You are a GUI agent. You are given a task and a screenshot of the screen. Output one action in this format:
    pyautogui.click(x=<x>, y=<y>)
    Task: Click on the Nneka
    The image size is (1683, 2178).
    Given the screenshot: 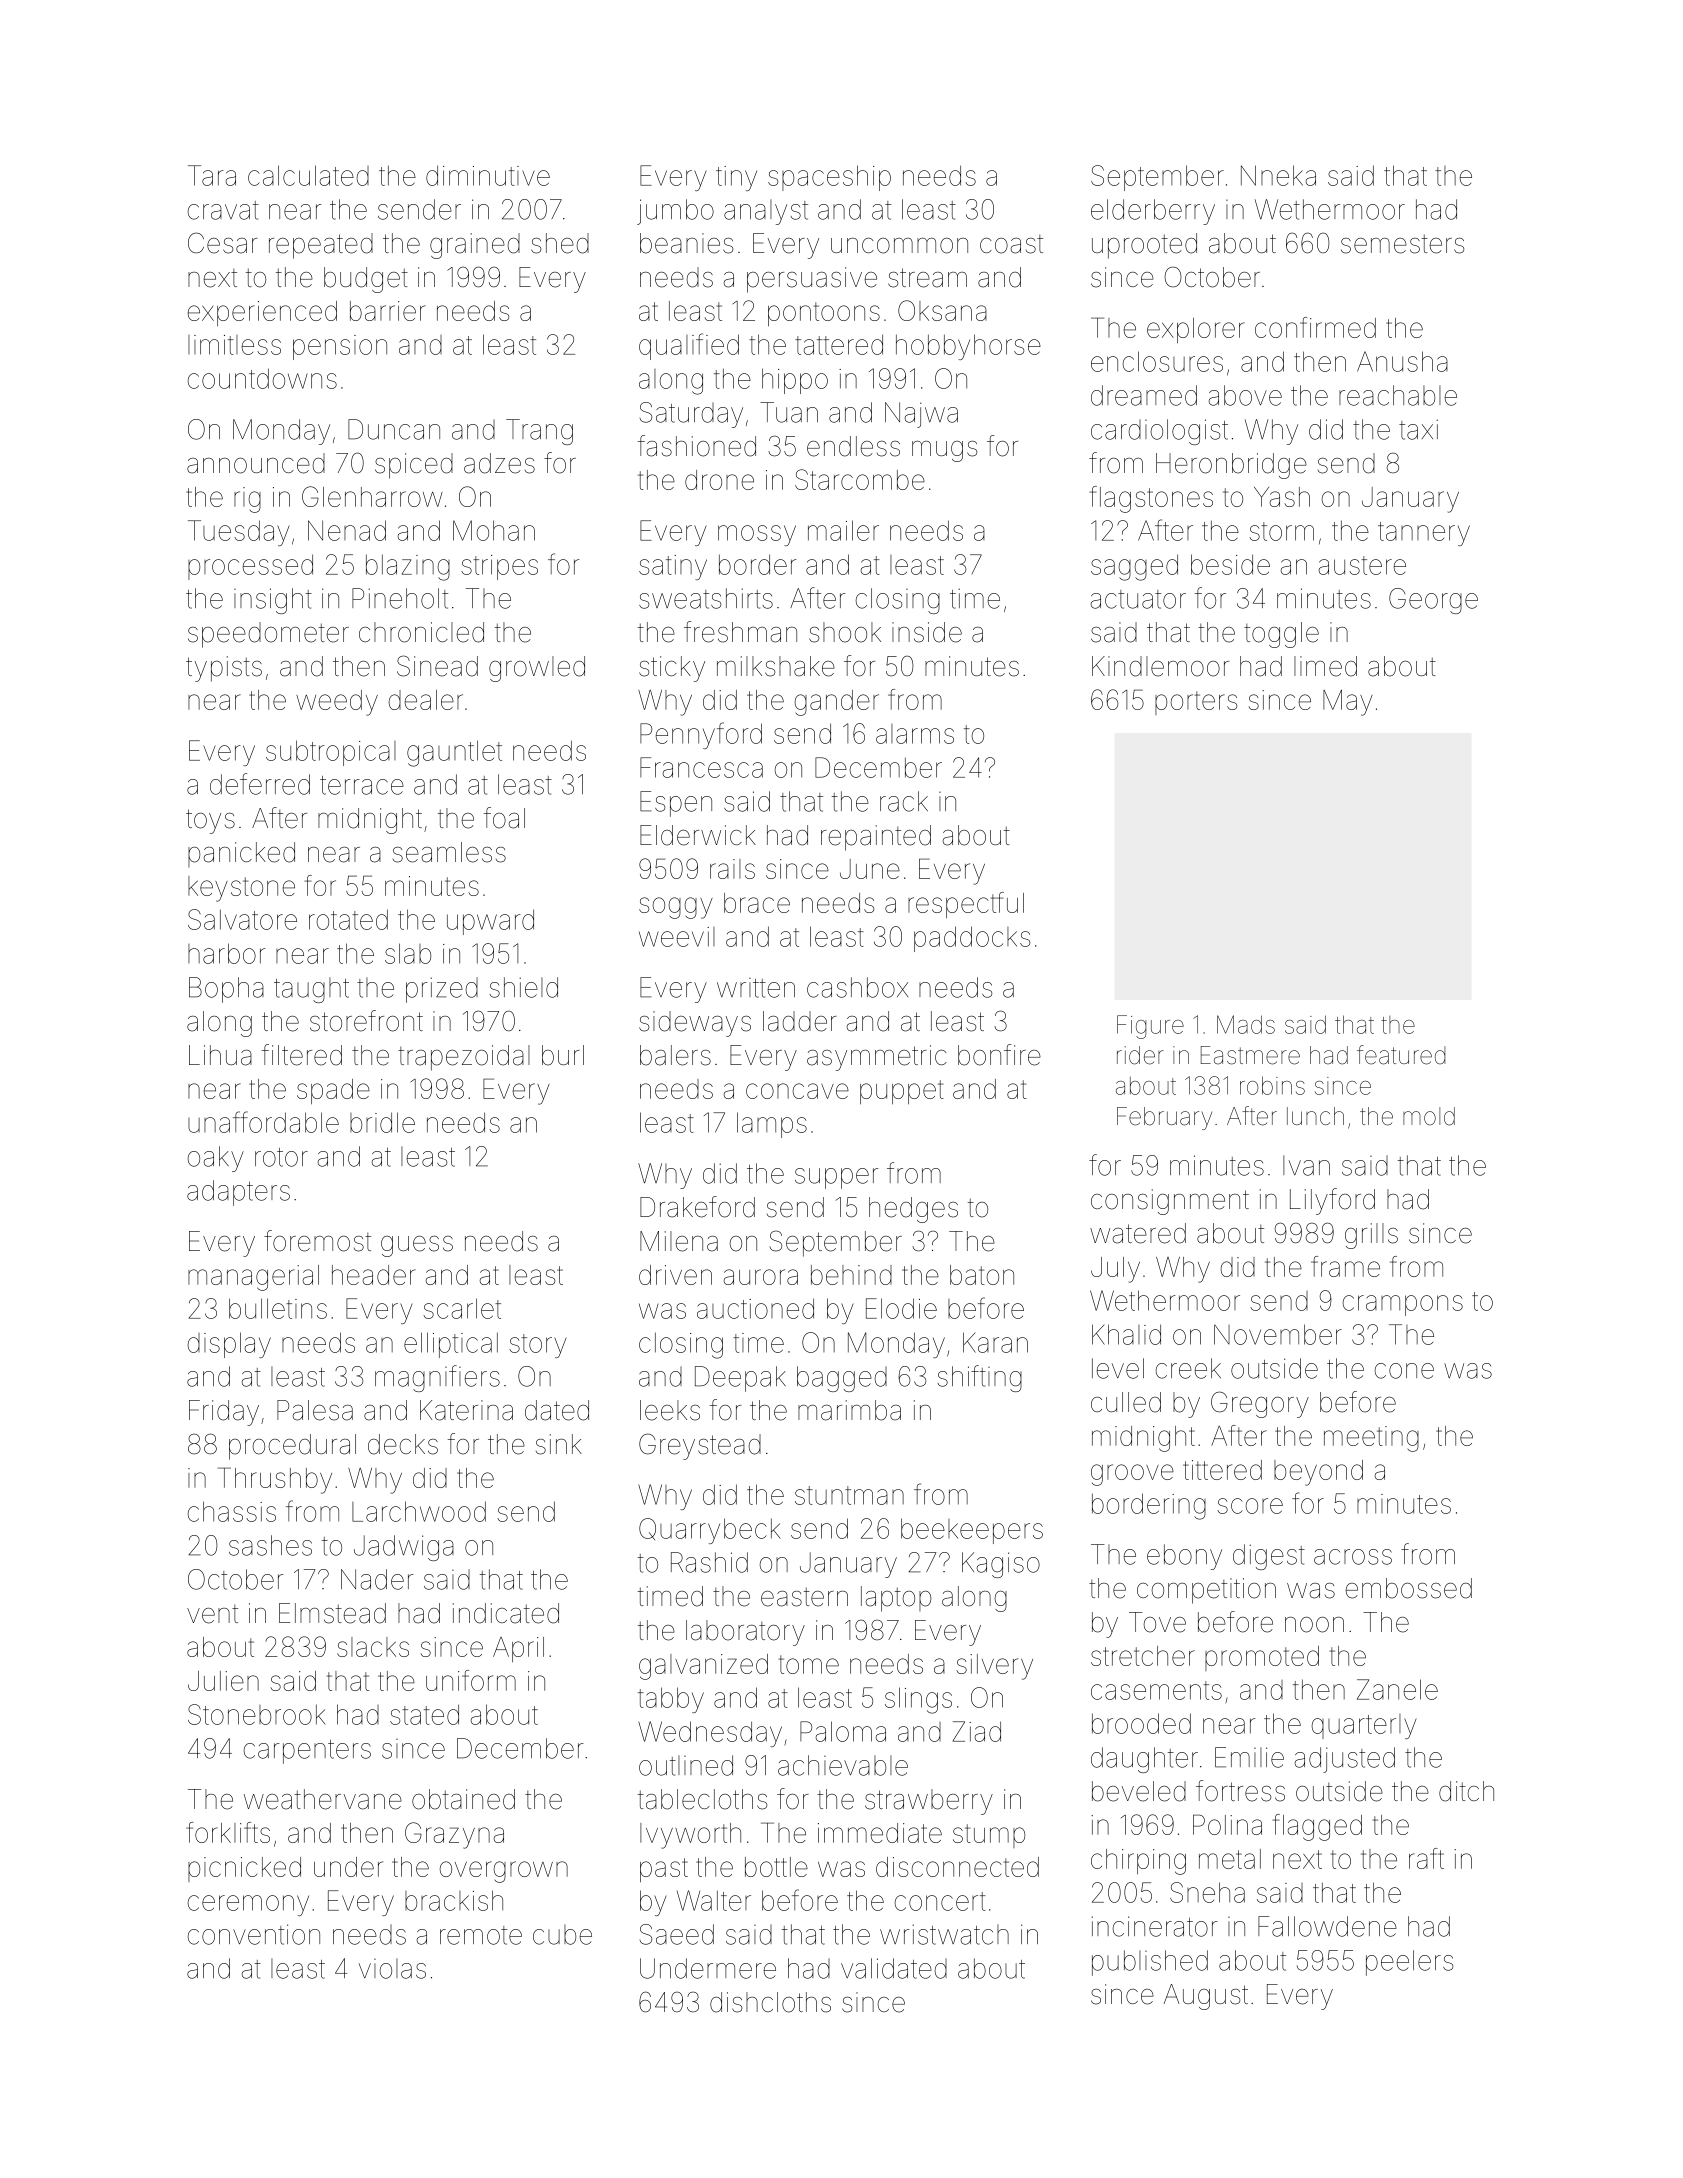 What is the action you would take?
    pyautogui.click(x=1278, y=175)
